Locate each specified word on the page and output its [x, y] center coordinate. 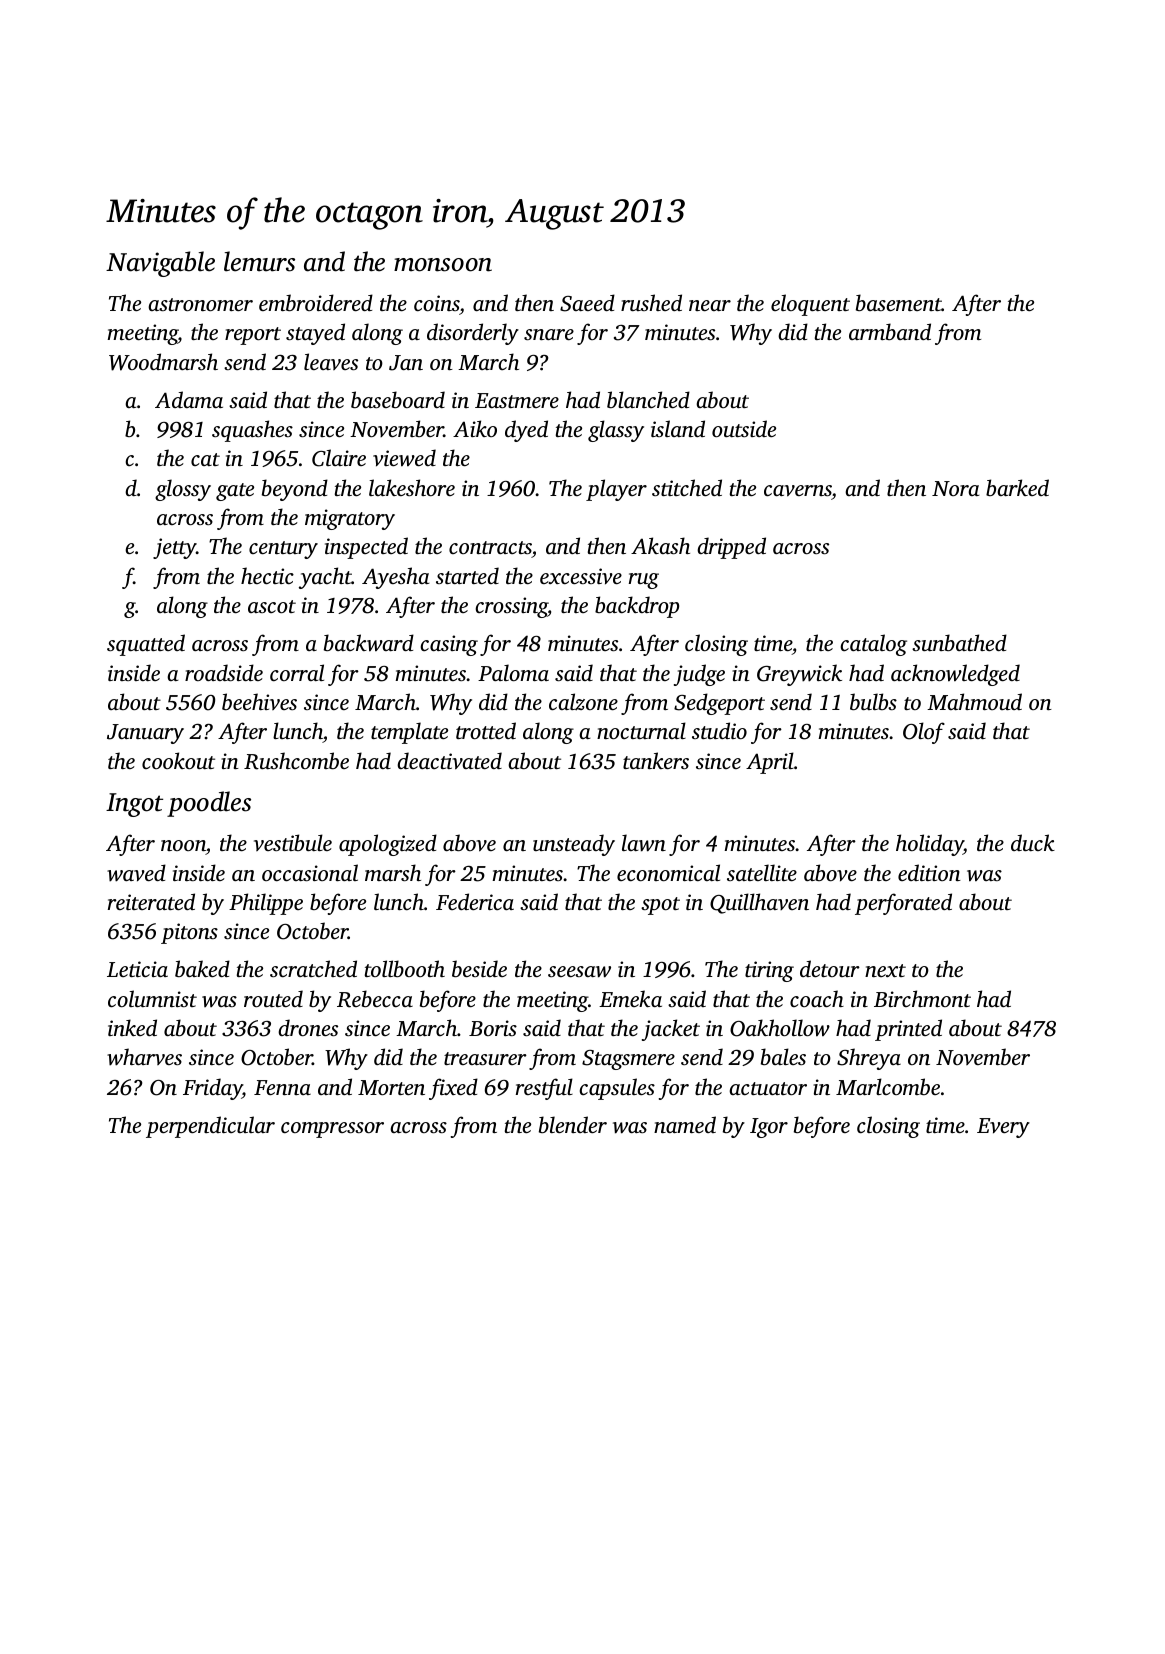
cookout [178, 760]
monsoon [443, 265]
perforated [903, 904]
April [770, 763]
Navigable [160, 264]
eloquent [810, 305]
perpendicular [210, 1127]
